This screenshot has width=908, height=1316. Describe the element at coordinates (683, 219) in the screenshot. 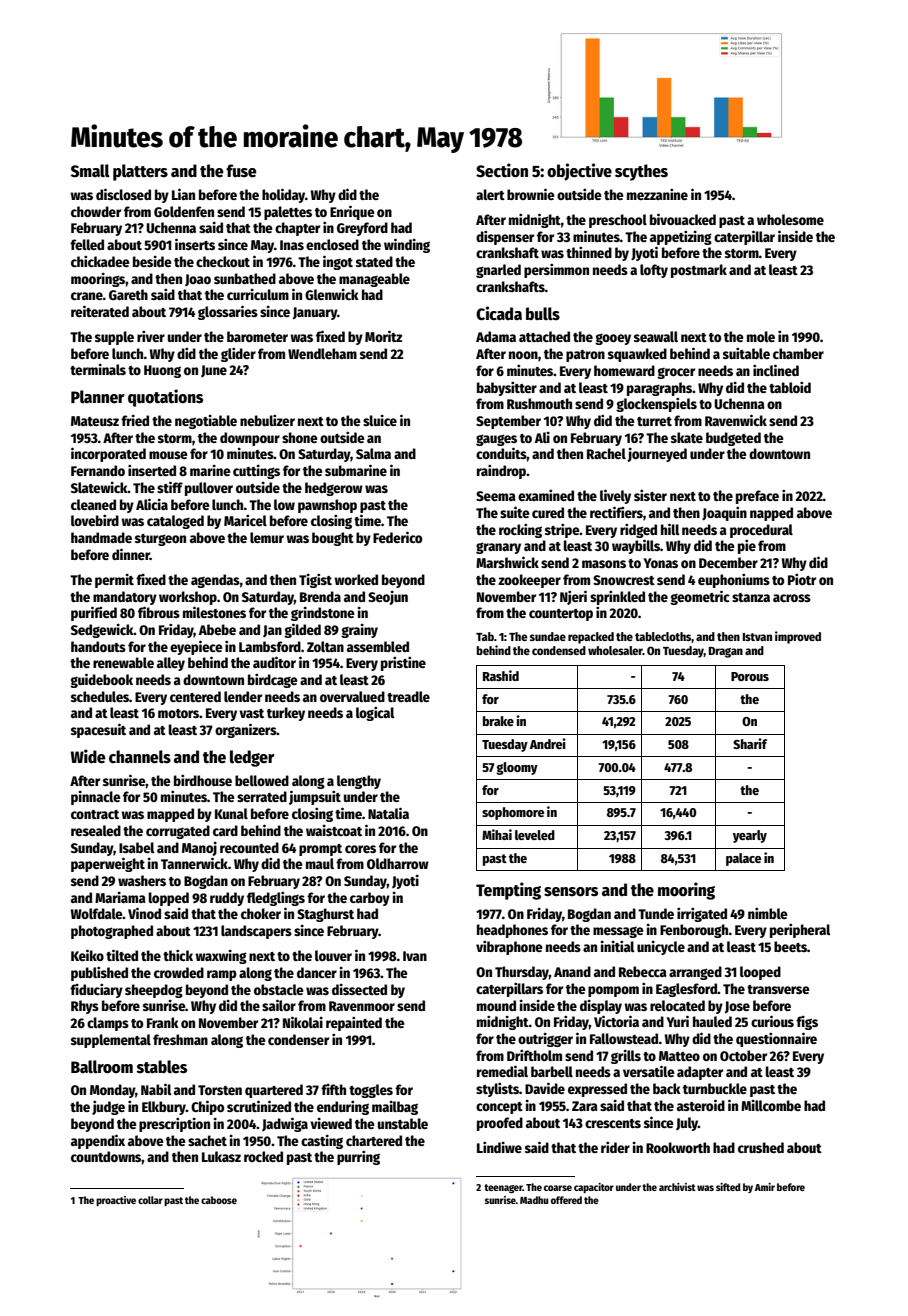

I see `bivouacked` at that location.
